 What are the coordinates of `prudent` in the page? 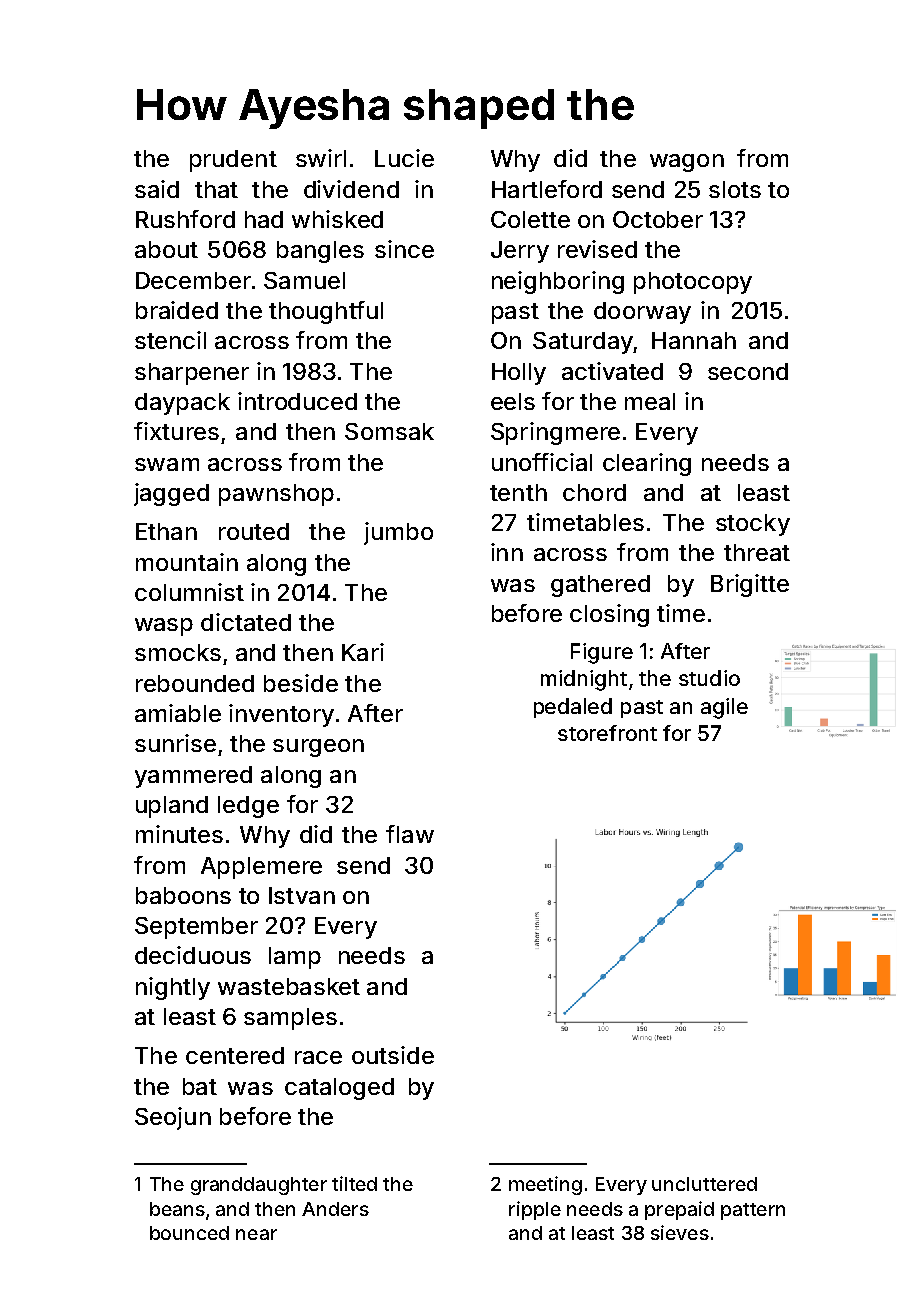 It's located at (233, 161).
